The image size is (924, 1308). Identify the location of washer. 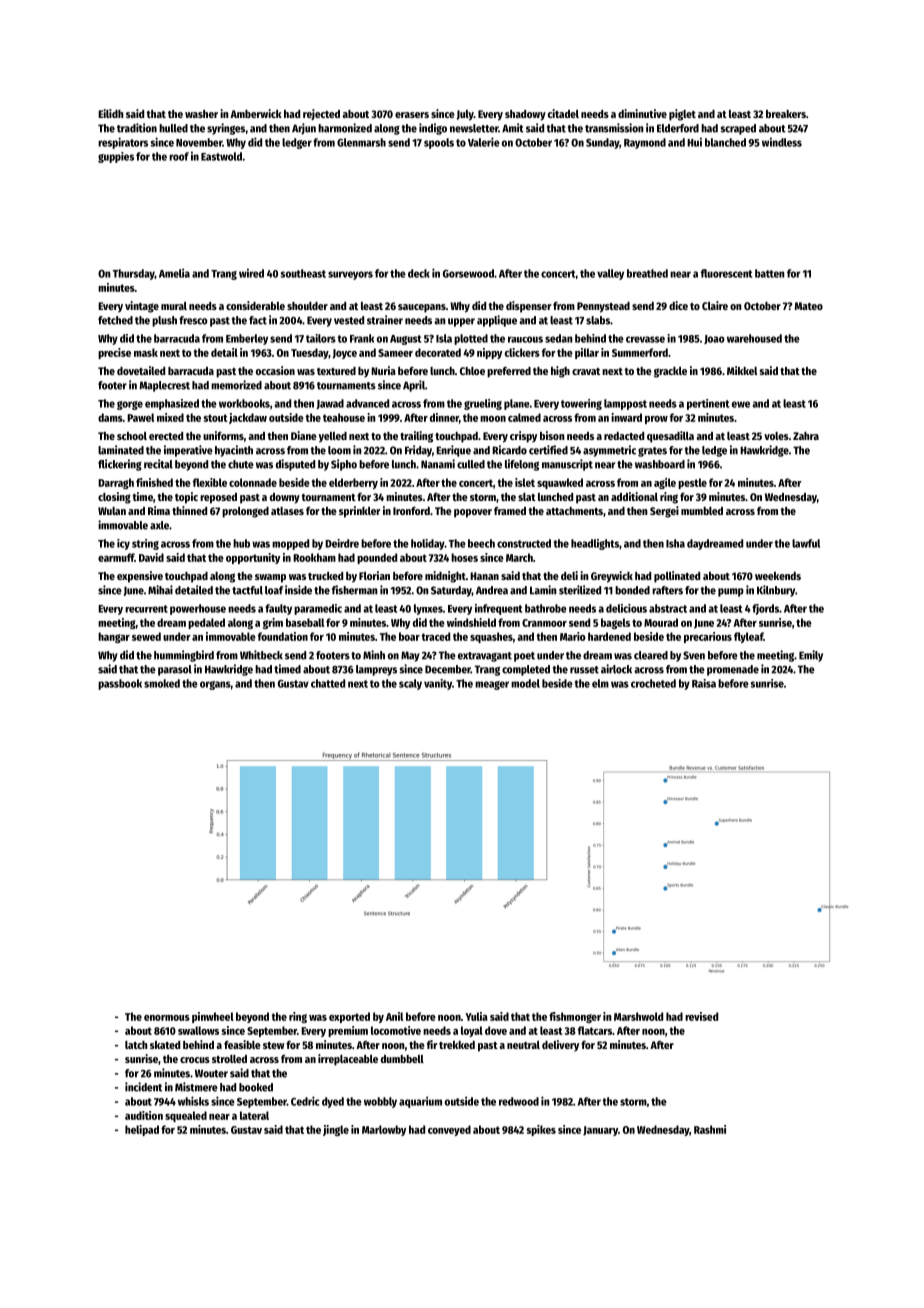
(201, 114).
